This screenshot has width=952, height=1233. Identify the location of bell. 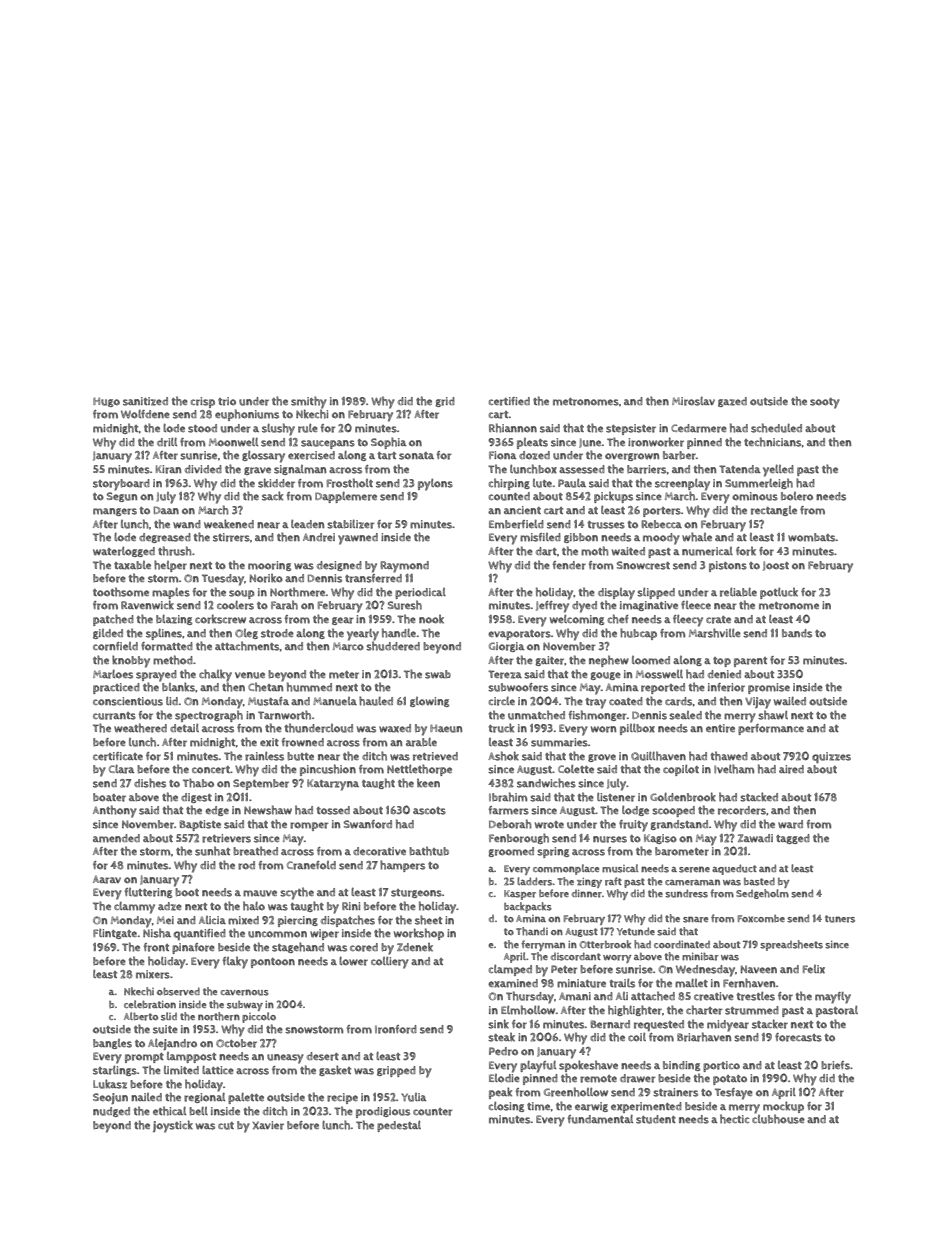
(198, 1111).
